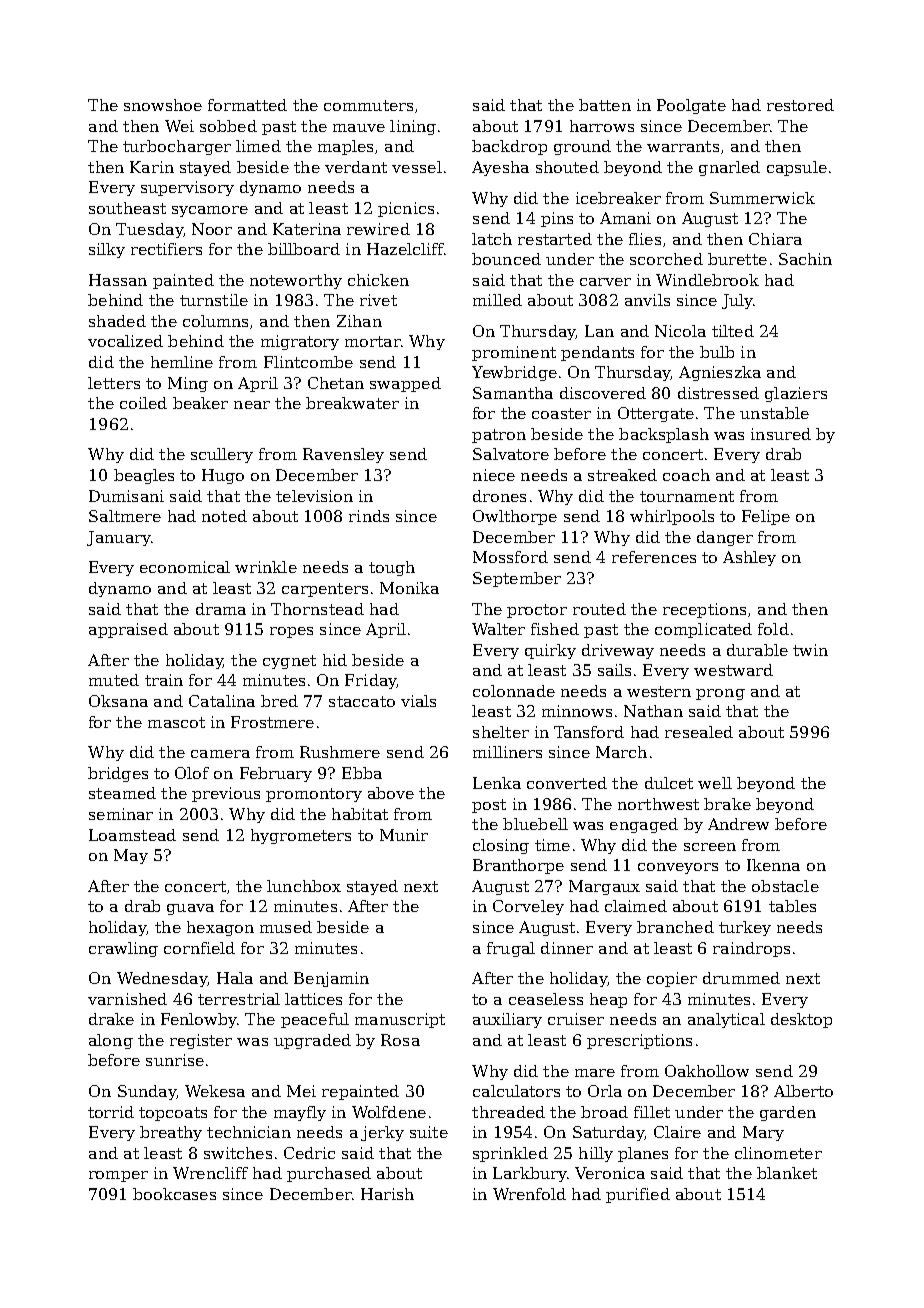  Describe the element at coordinates (252, 405) in the screenshot. I see `near` at that location.
